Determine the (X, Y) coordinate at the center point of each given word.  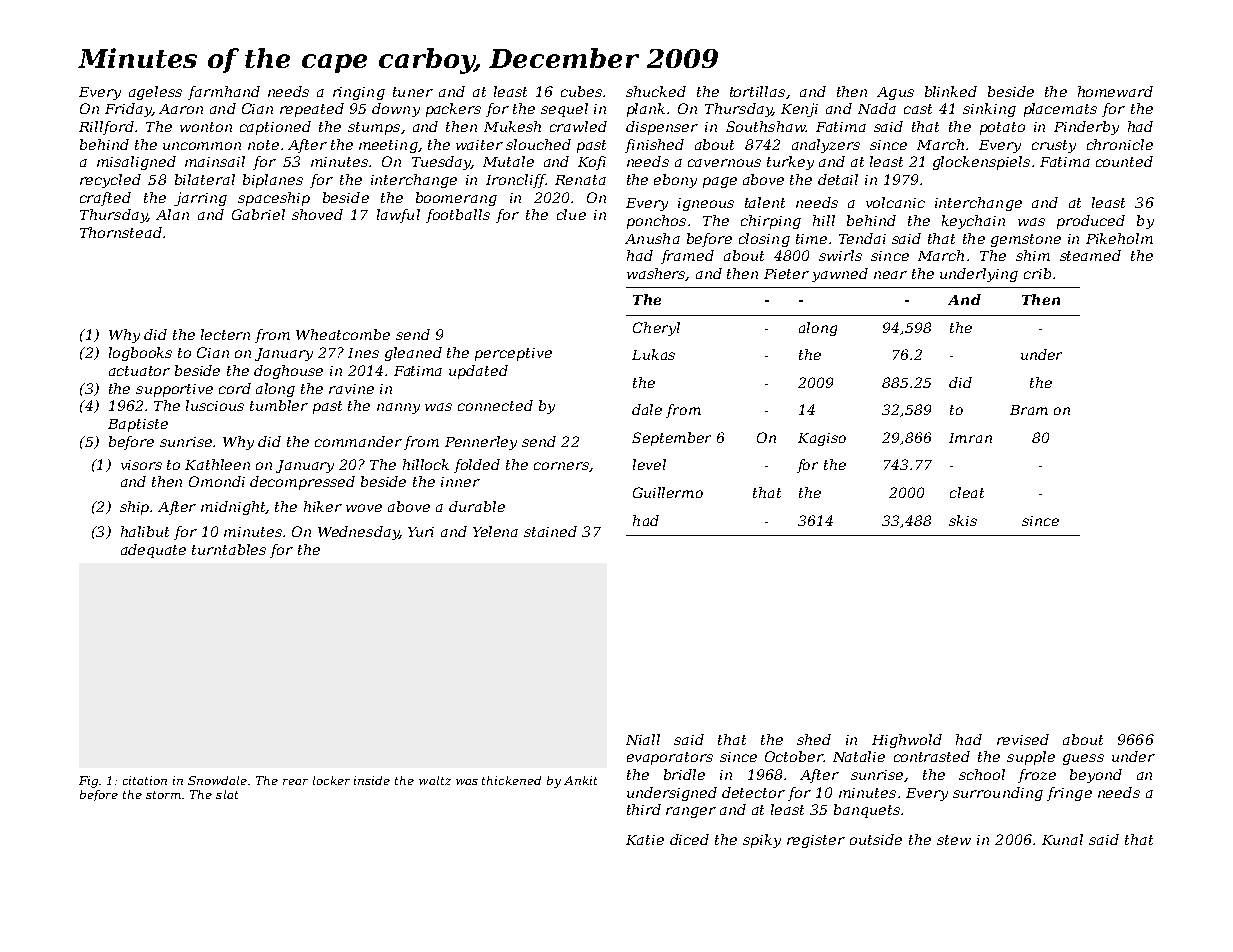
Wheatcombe (343, 334)
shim (1033, 255)
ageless (155, 93)
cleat (967, 492)
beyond (1096, 776)
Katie (645, 840)
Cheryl (656, 329)
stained (550, 531)
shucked (656, 91)
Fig (89, 782)
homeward (1115, 91)
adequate (153, 551)
